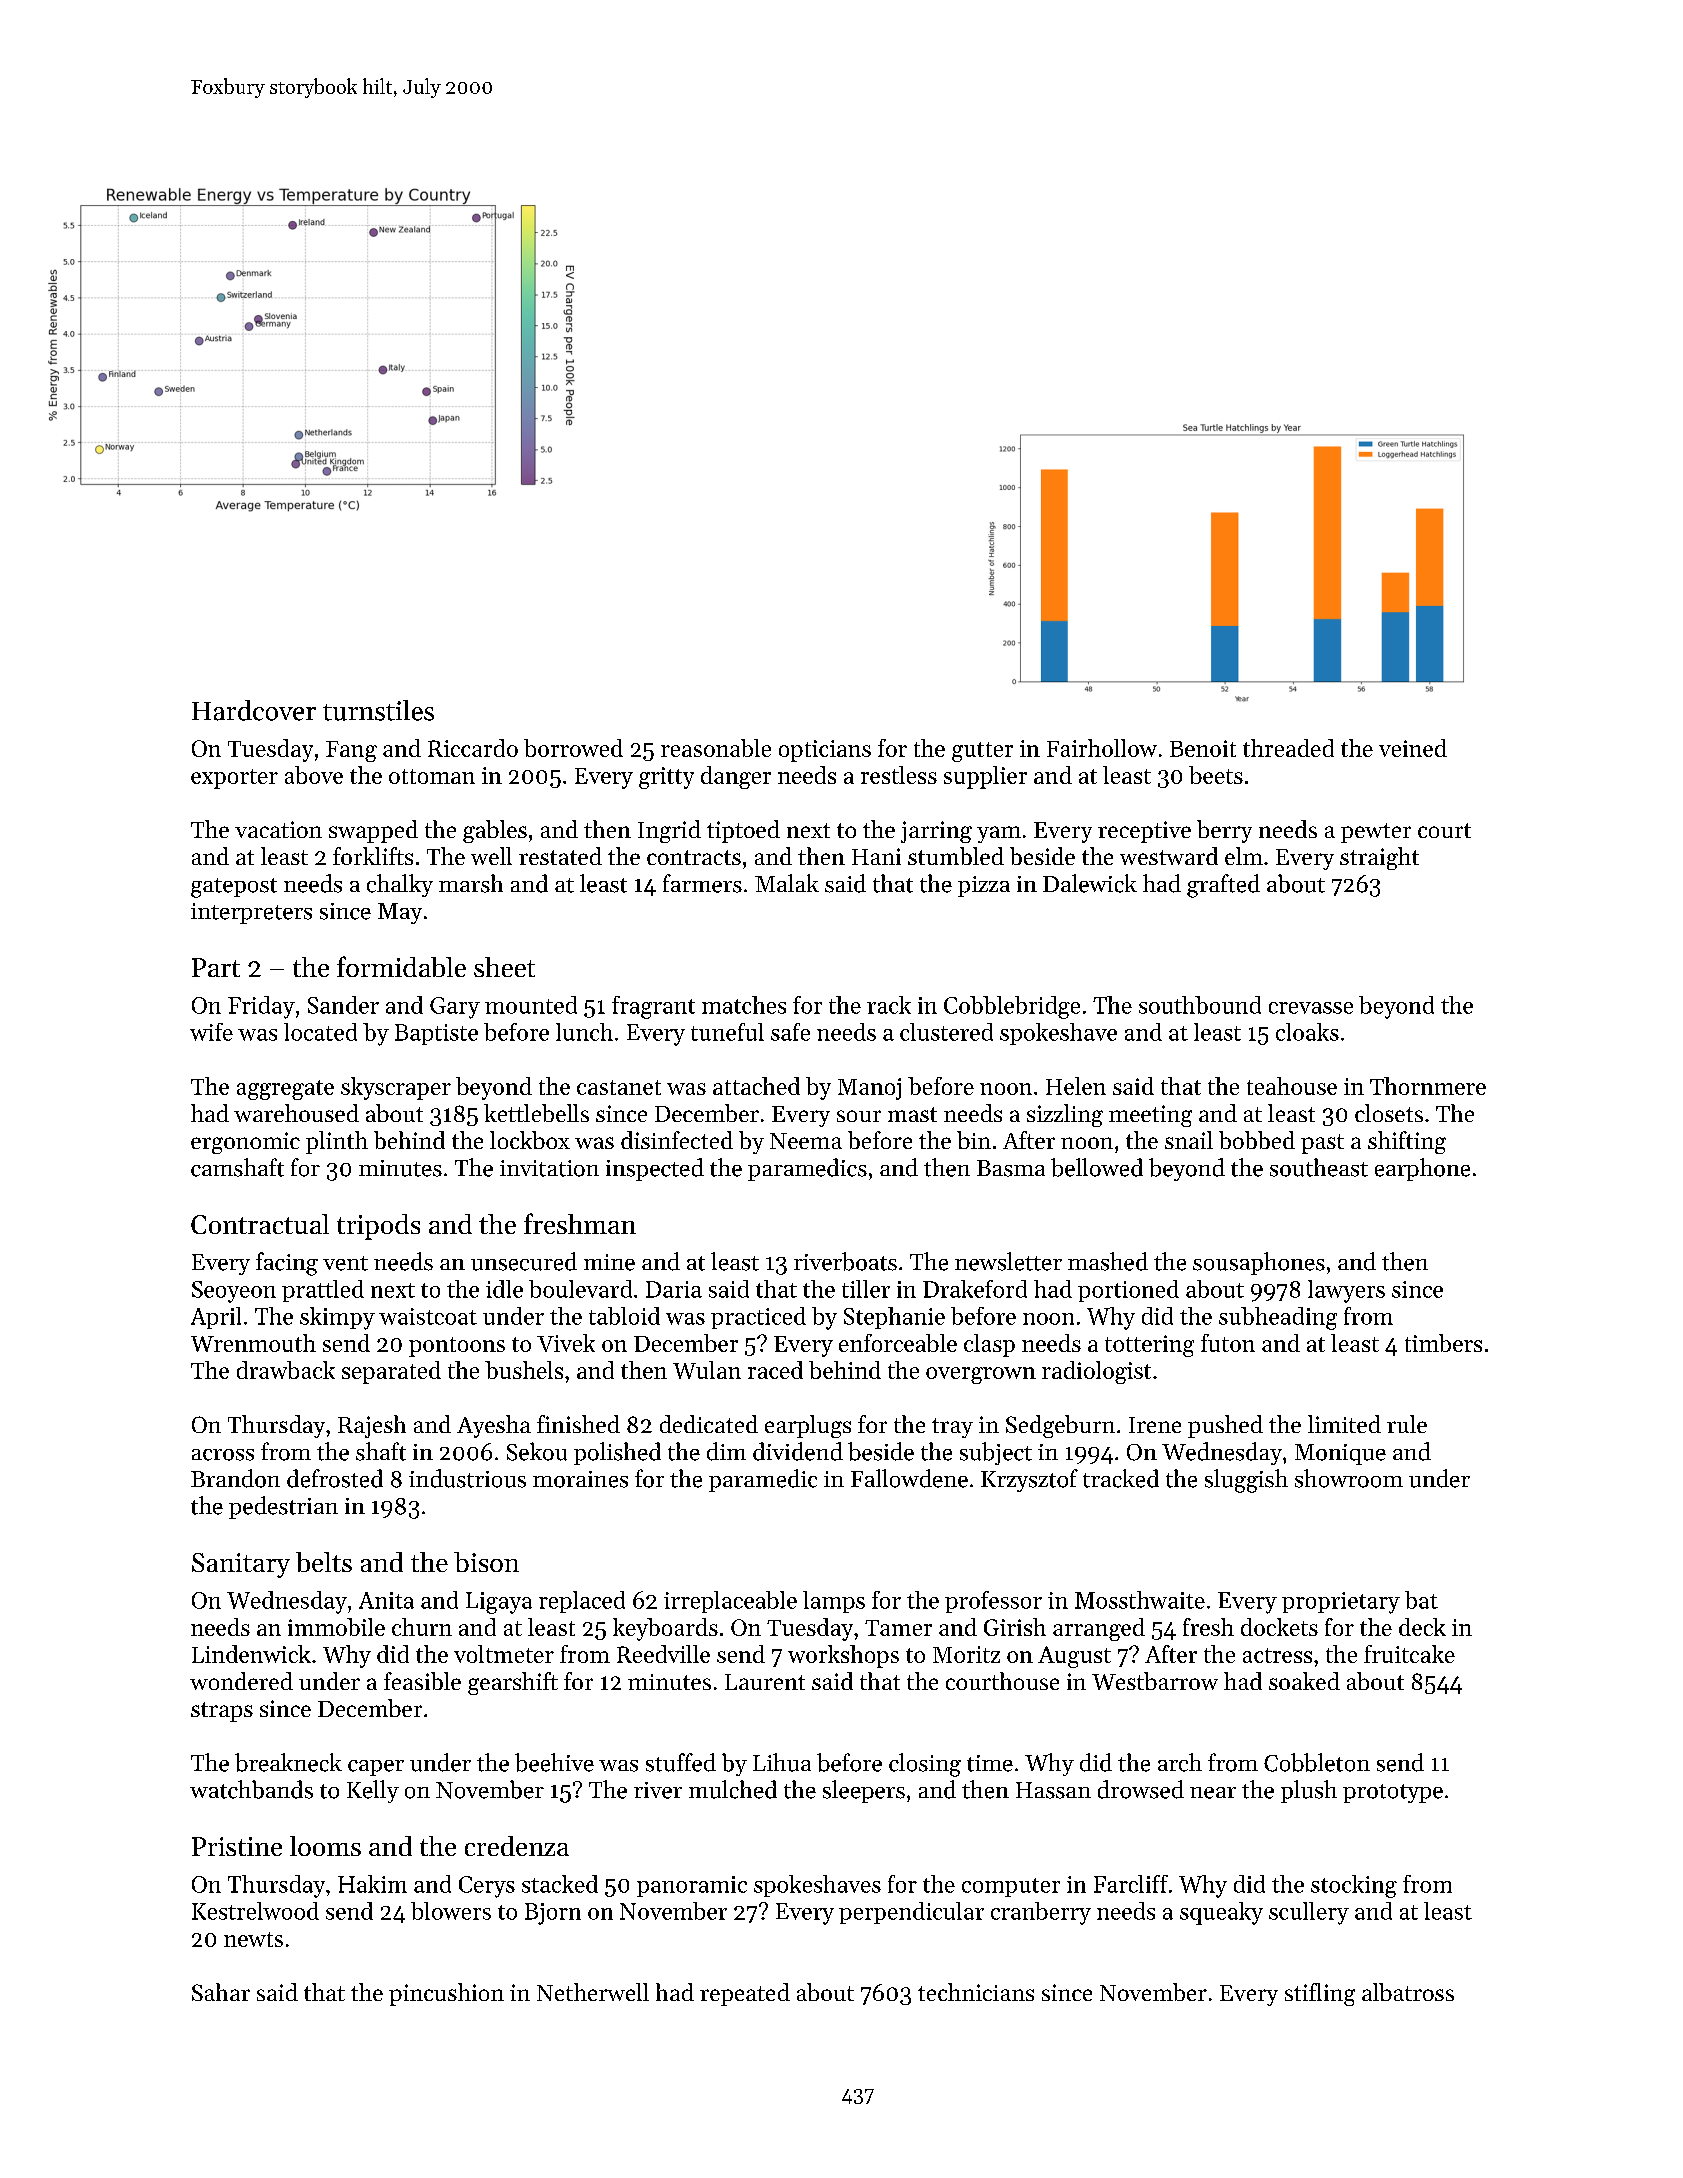 The width and height of the screenshot is (1683, 2178). Describe the element at coordinates (1309, 1791) in the screenshot. I see `plush` at that location.
